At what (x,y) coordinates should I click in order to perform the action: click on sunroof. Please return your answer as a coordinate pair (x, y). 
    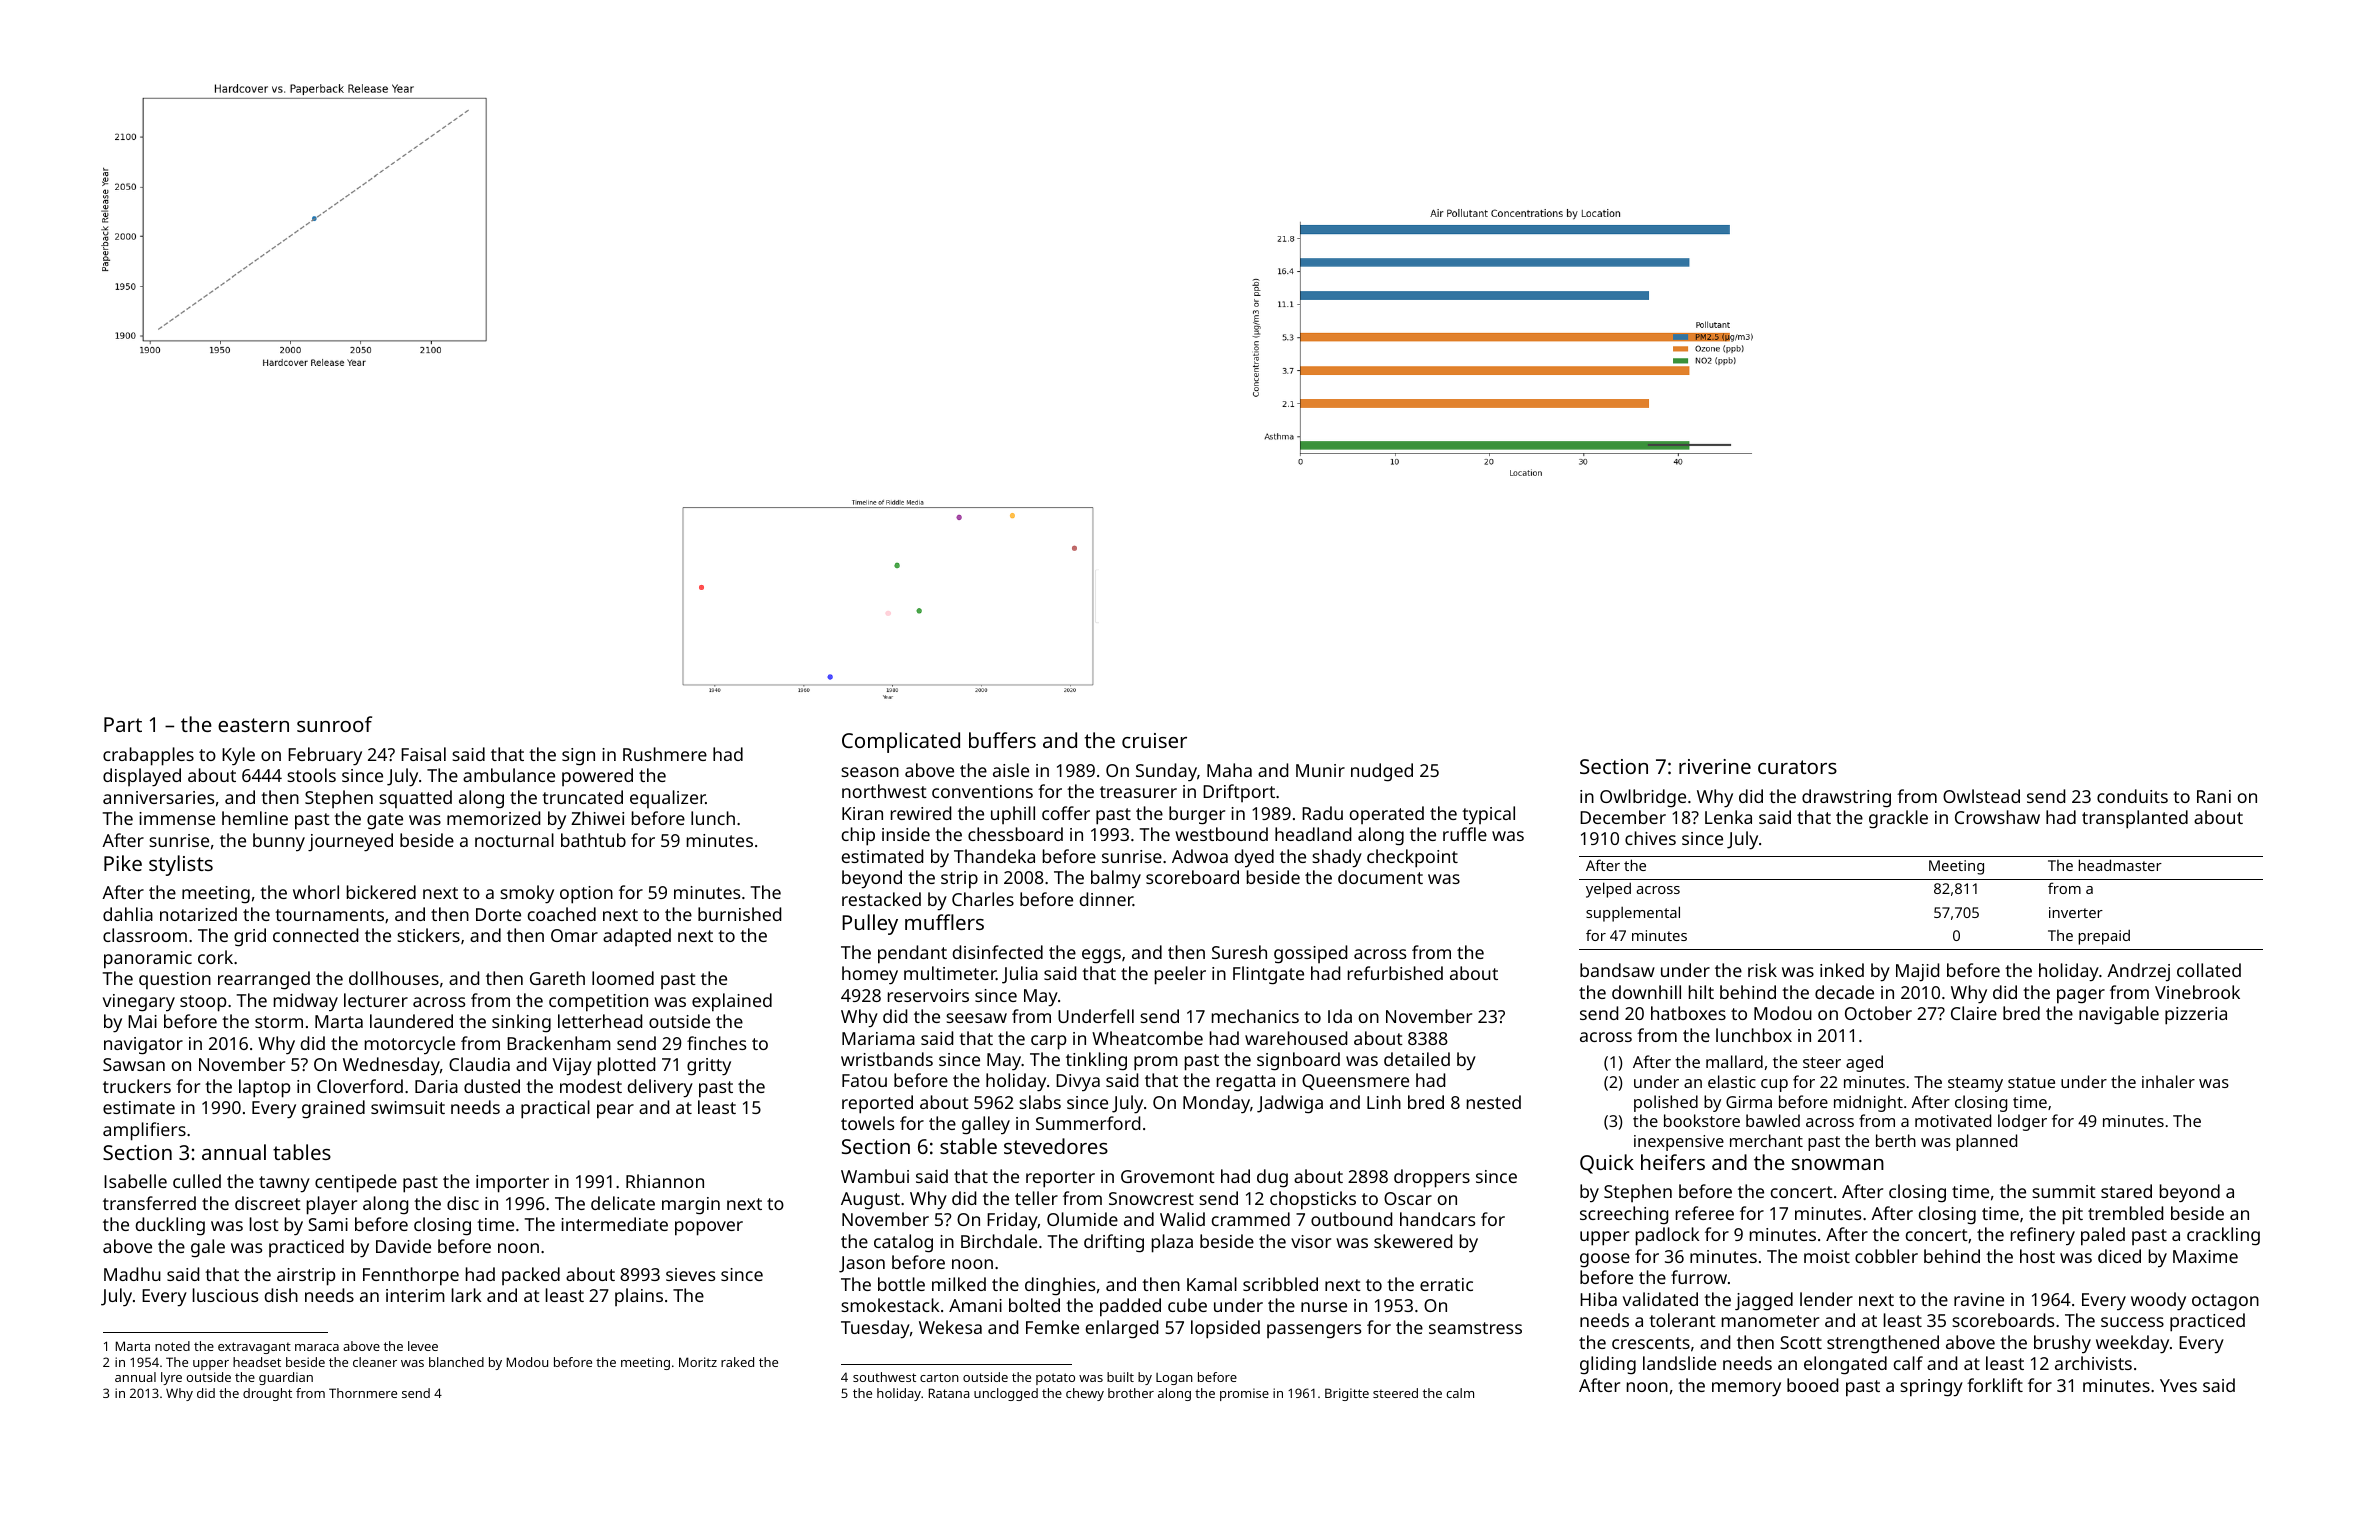
    Looking at the image, I should click on (334, 724).
